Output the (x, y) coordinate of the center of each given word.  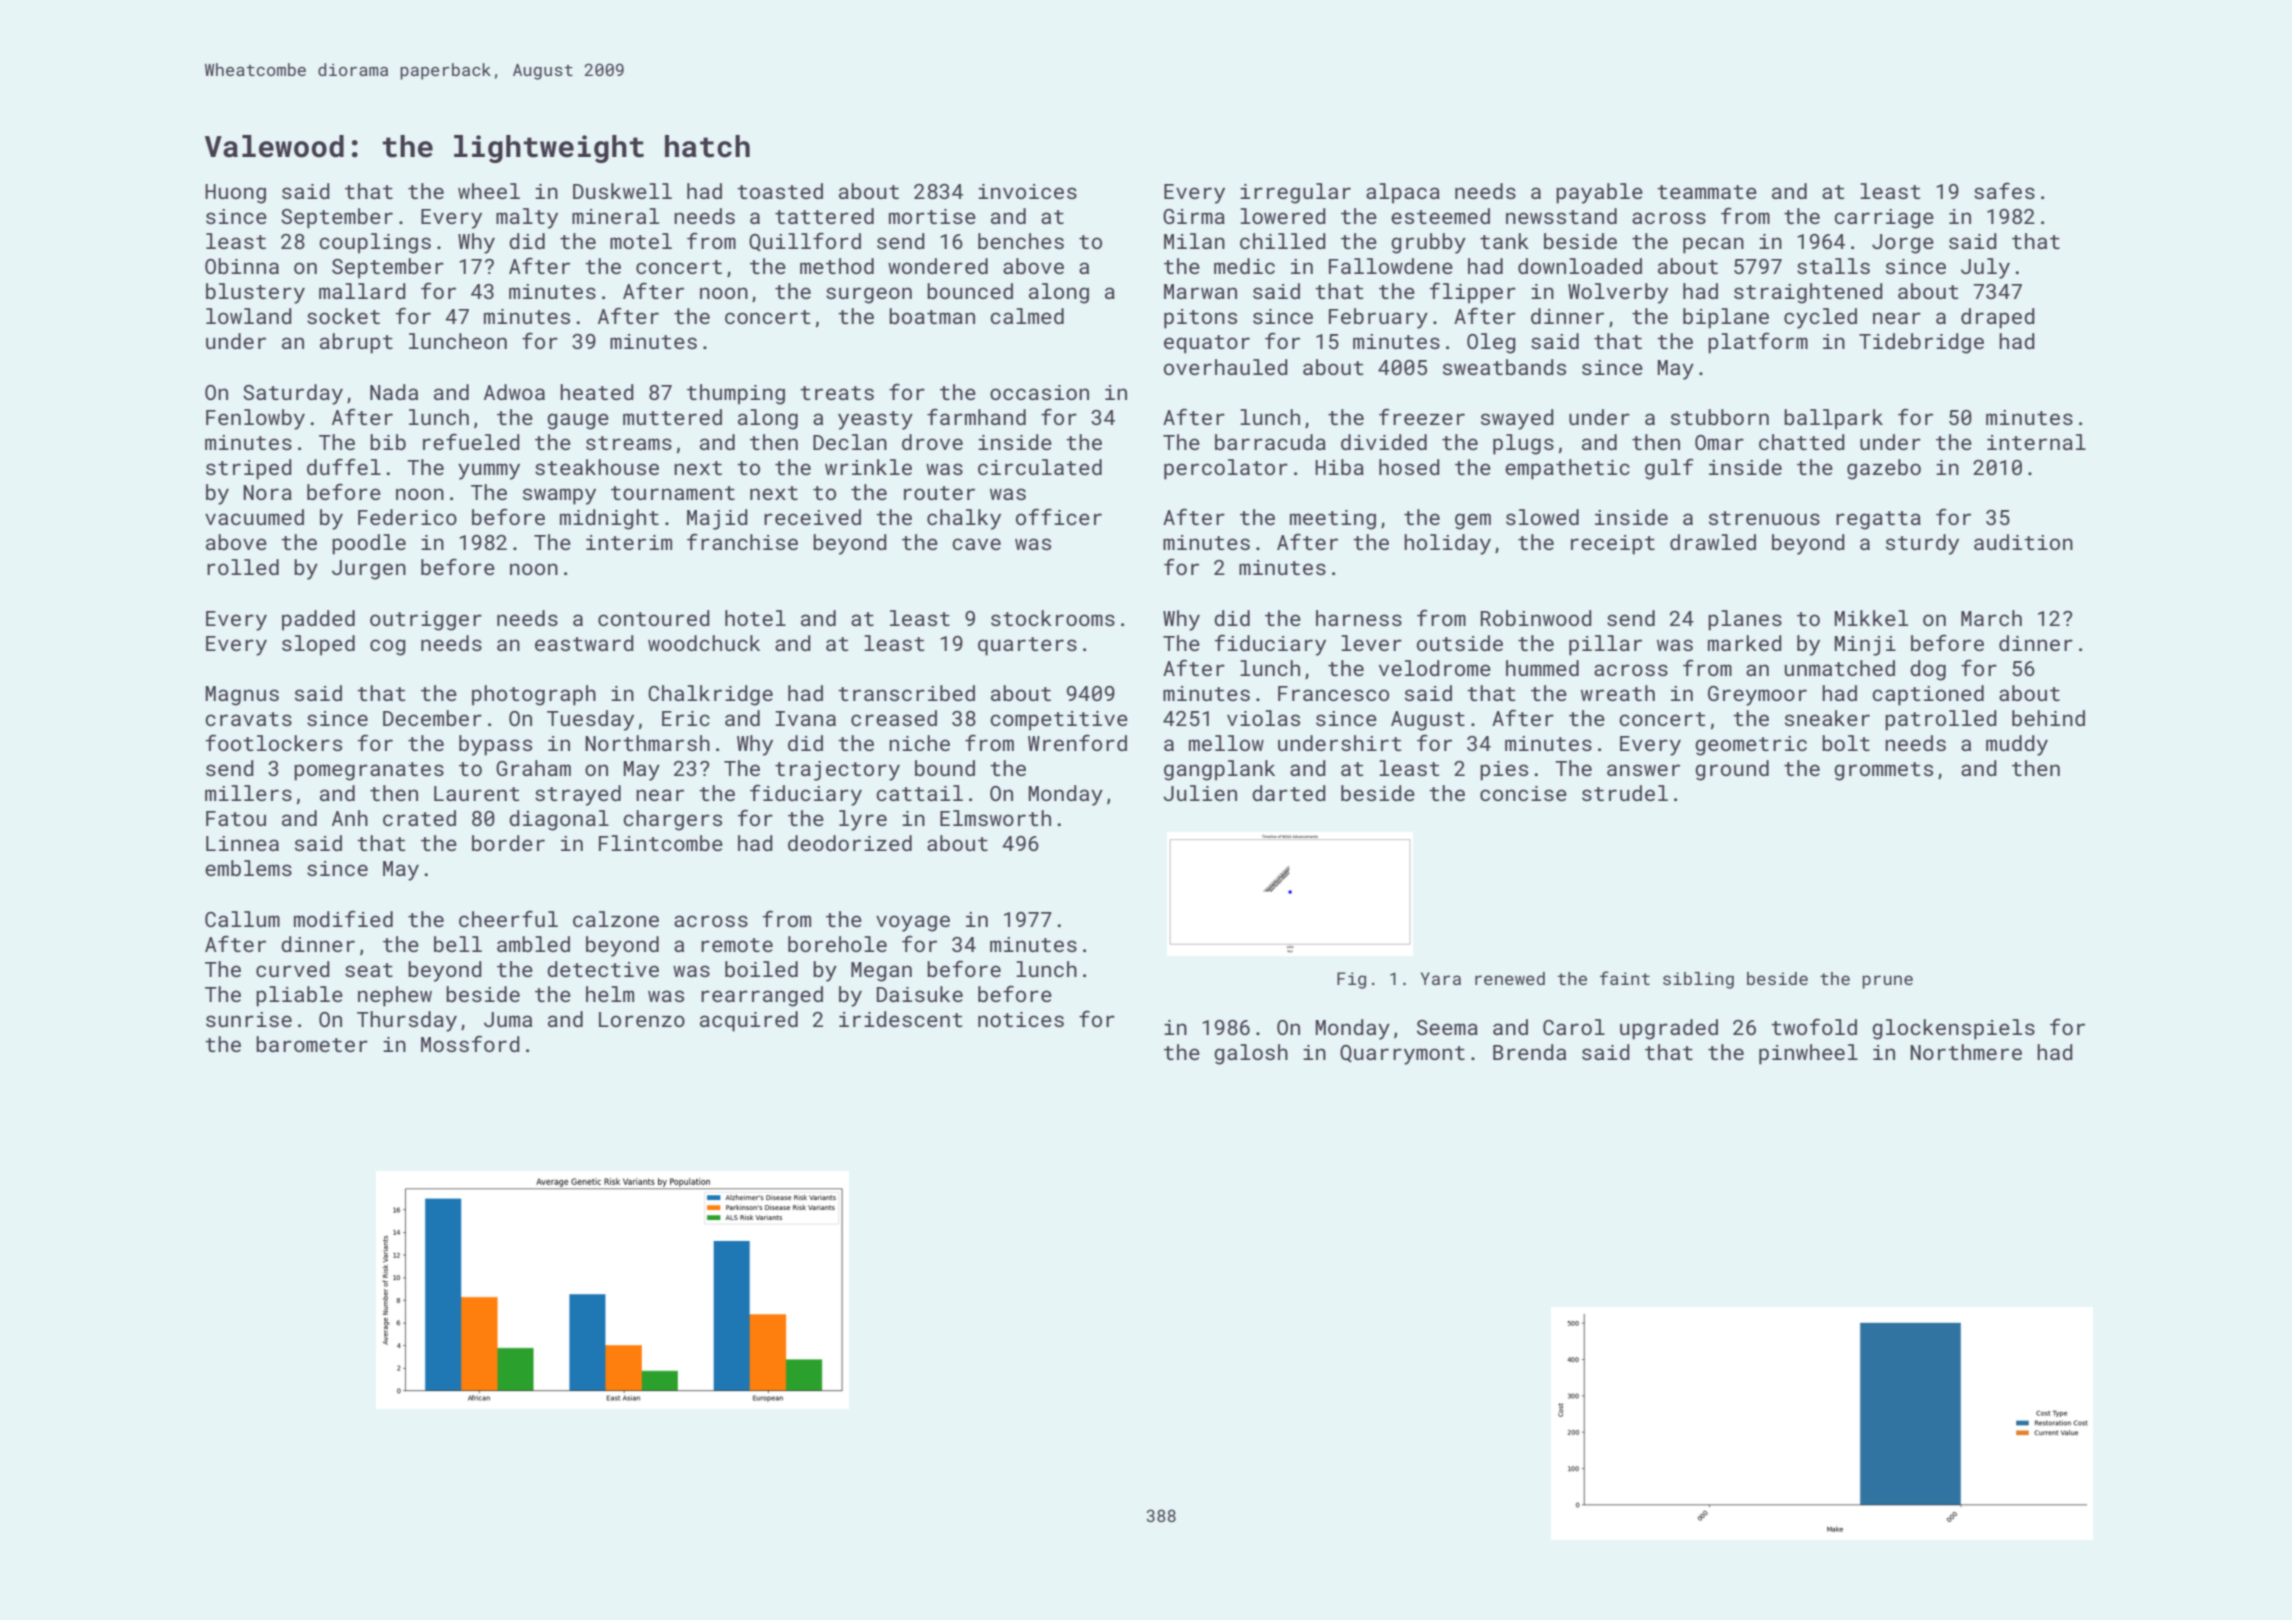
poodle (369, 544)
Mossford (470, 1043)
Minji (1865, 646)
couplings (375, 243)
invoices (1027, 191)
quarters (1027, 646)
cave (976, 544)
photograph (534, 695)
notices (1021, 1019)
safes (2004, 190)
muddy (2017, 745)
